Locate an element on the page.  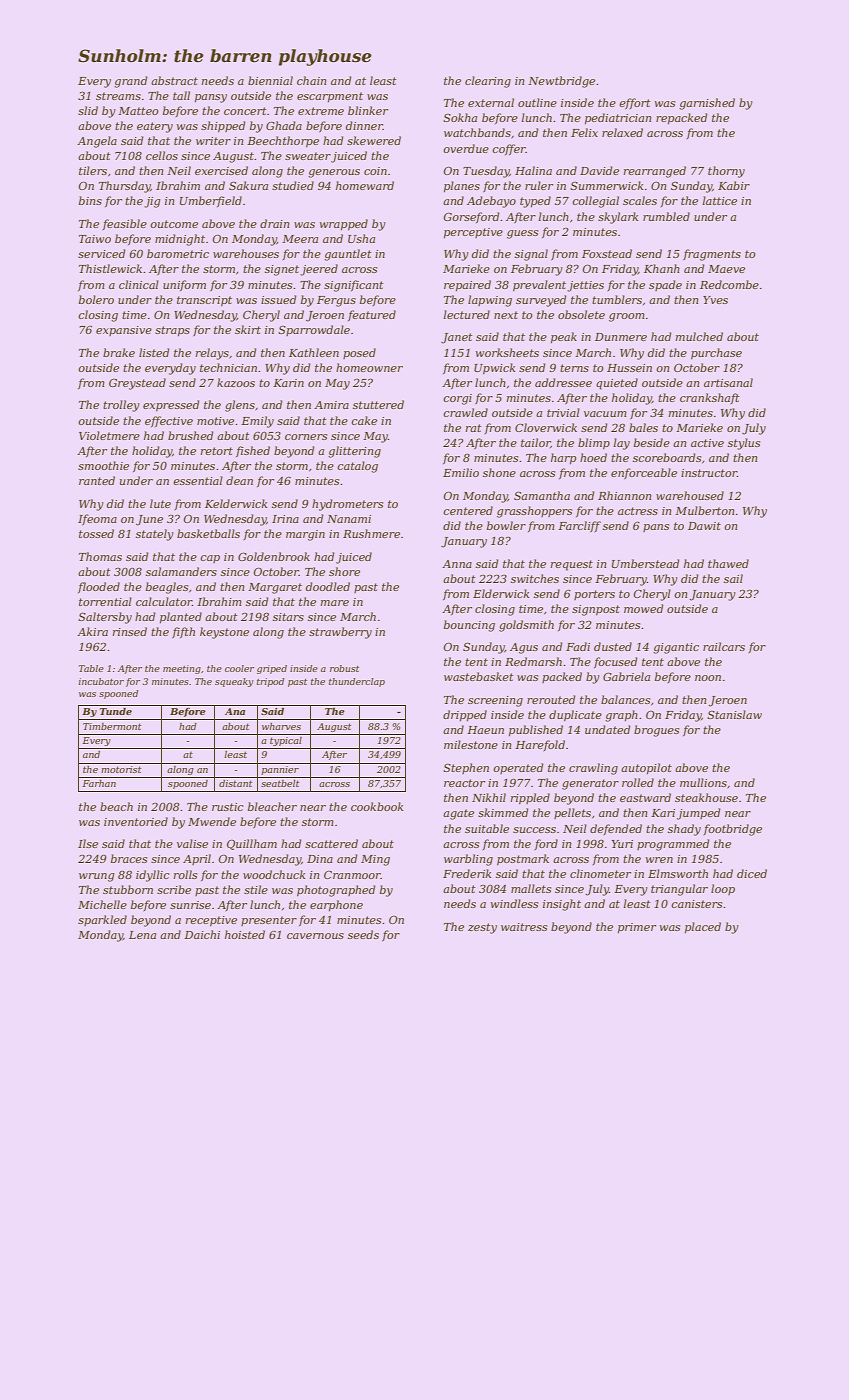
thorny is located at coordinates (726, 172).
